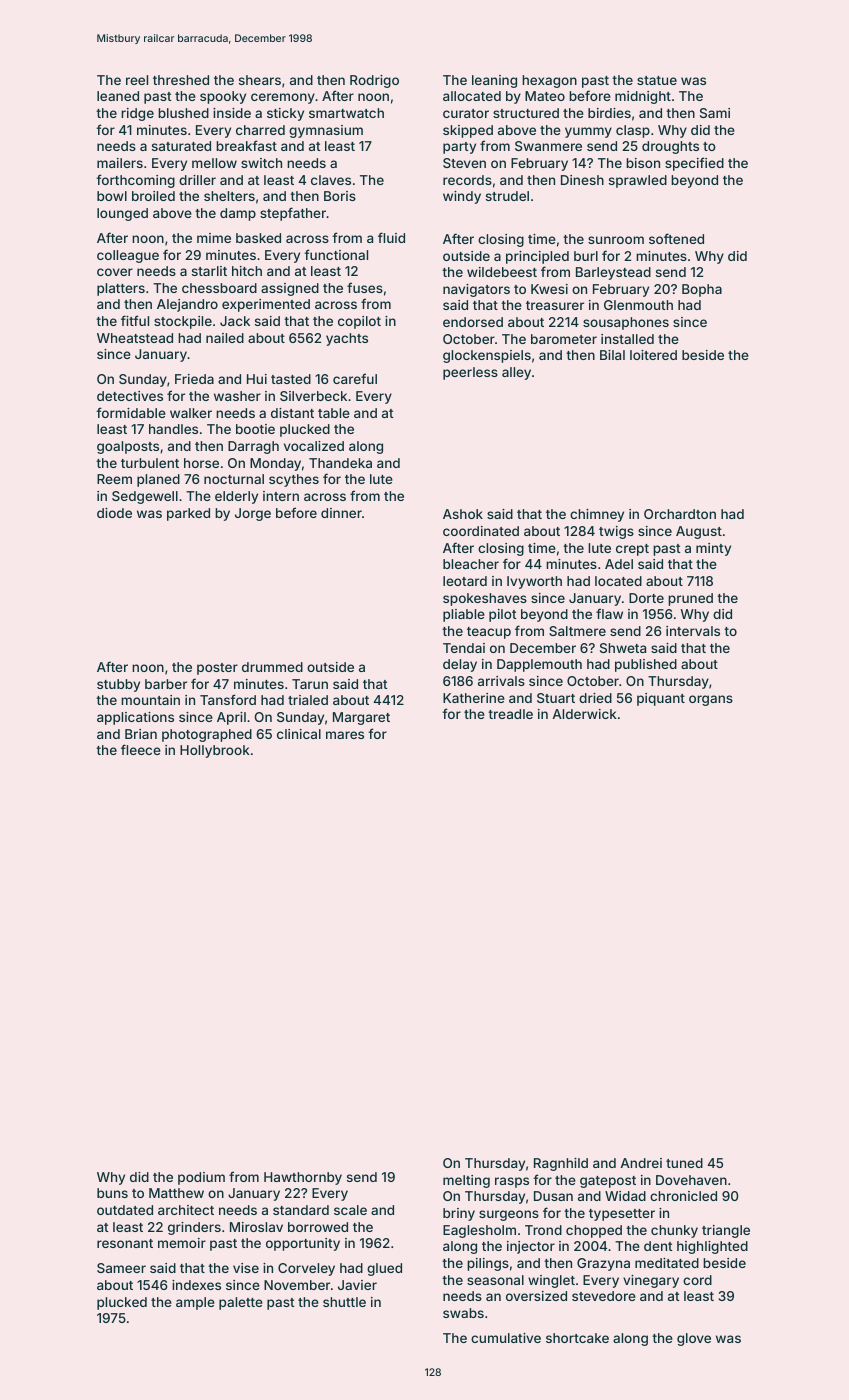 This image has height=1400, width=849. Describe the element at coordinates (217, 669) in the image. I see `poster` at that location.
